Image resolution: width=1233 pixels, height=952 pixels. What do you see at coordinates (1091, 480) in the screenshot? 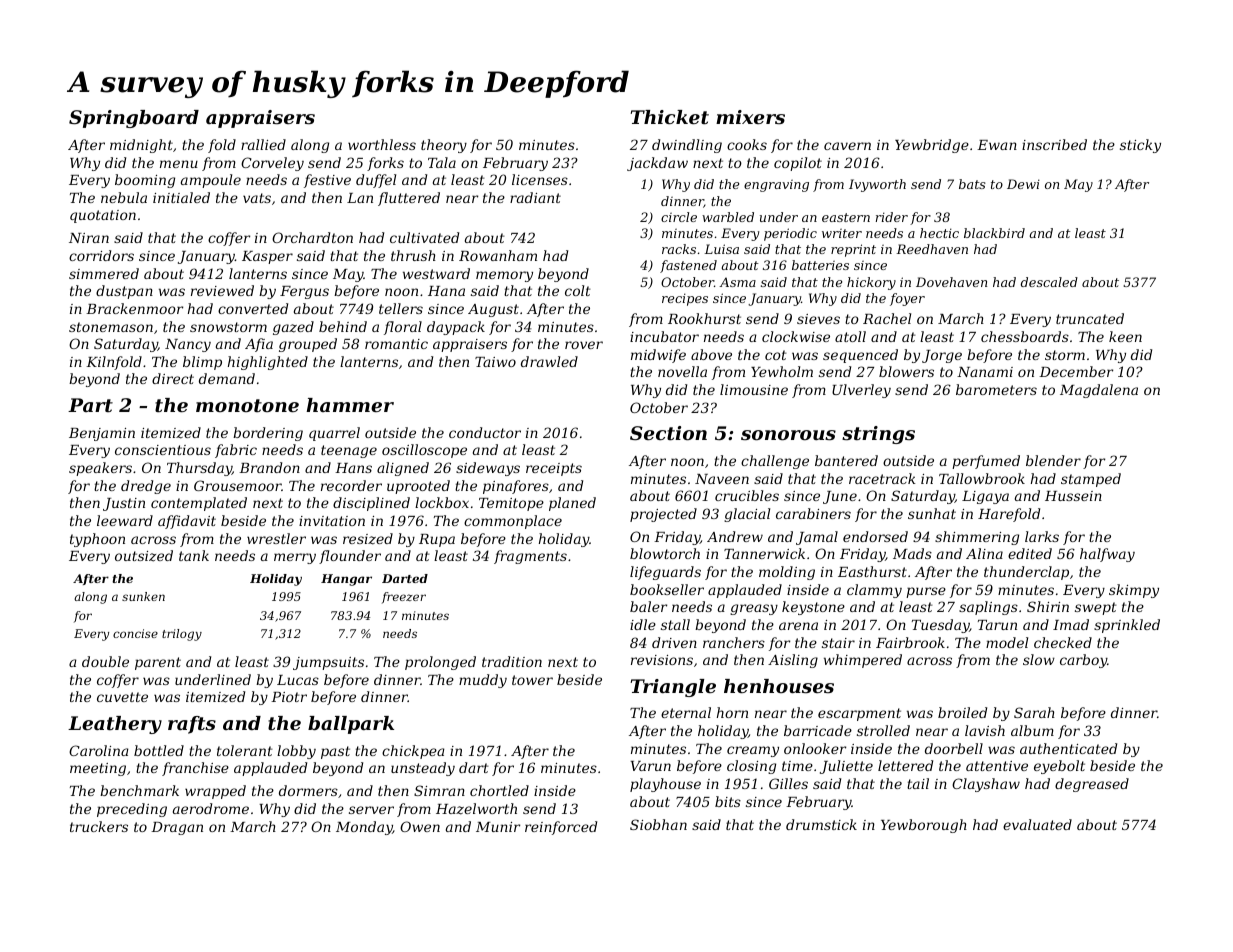
I see `stamped` at bounding box center [1091, 480].
